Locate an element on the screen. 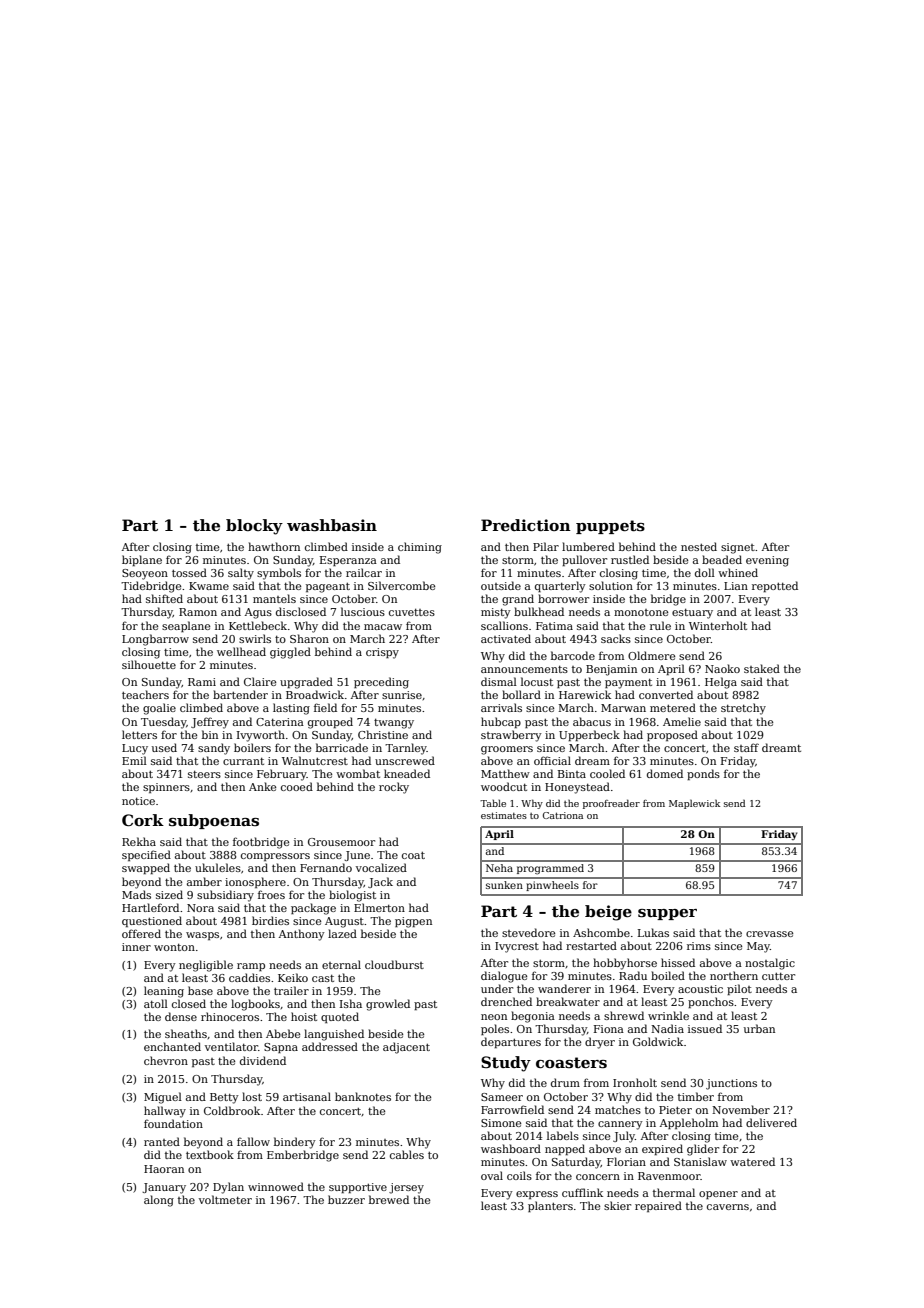 The image size is (924, 1308). symbols is located at coordinates (279, 574).
